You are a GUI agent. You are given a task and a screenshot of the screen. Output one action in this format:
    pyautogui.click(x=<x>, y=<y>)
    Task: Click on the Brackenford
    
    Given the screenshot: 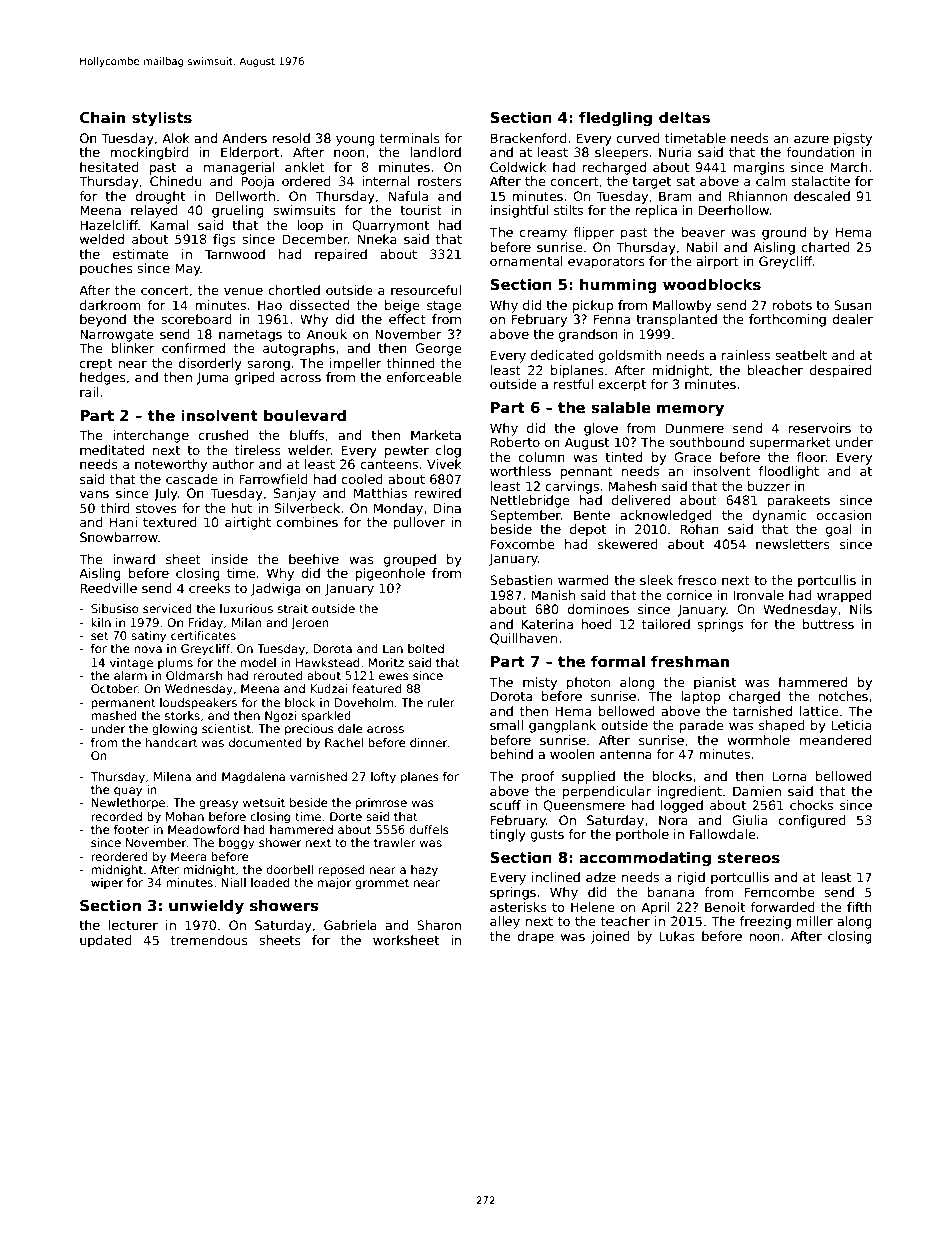 What is the action you would take?
    pyautogui.click(x=529, y=138)
